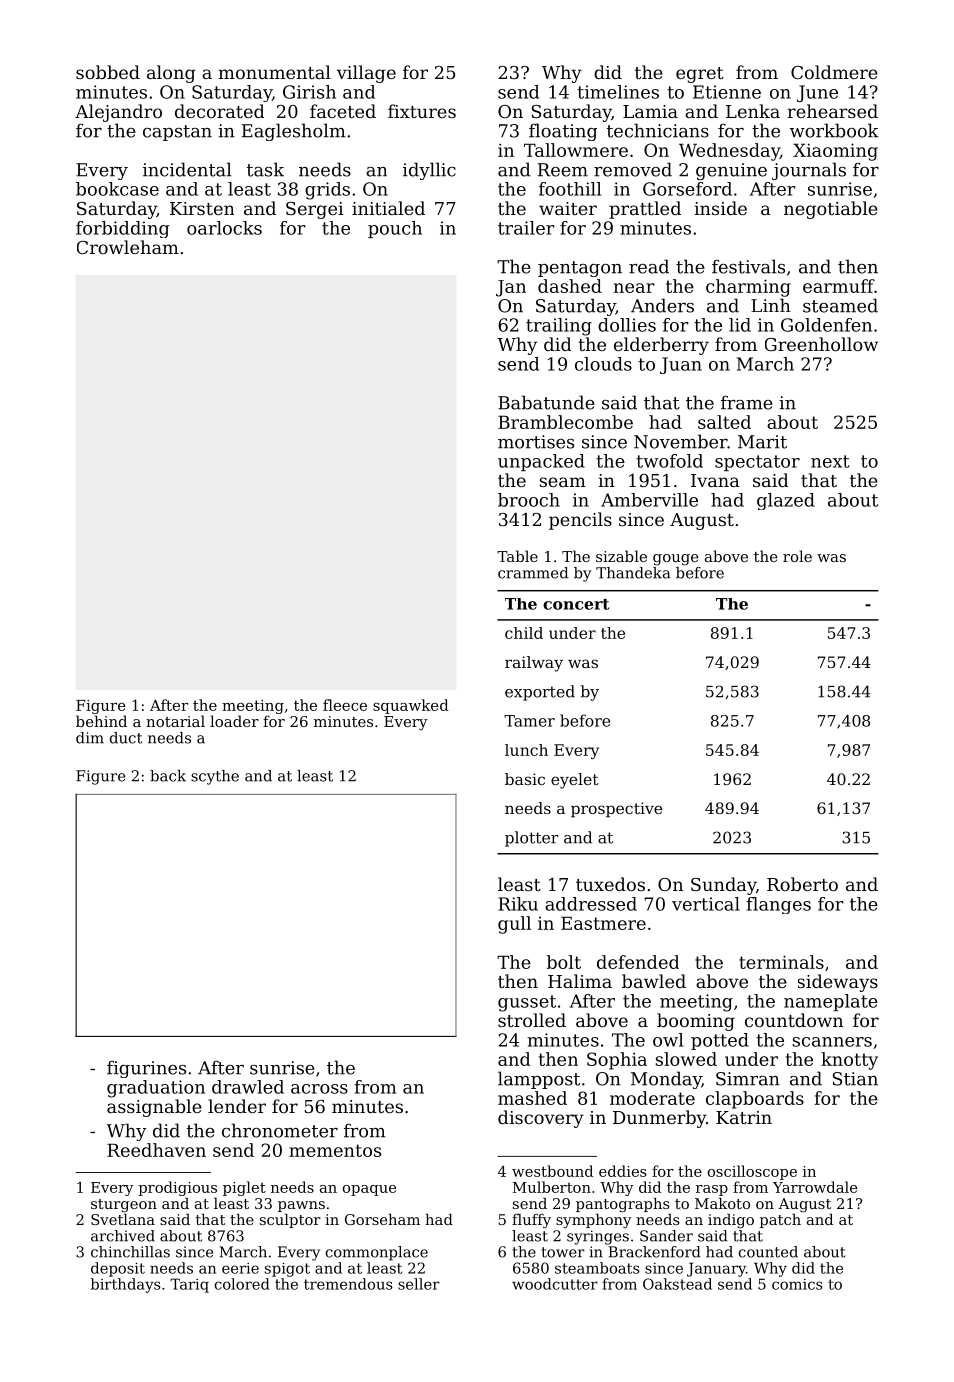 The width and height of the screenshot is (954, 1382). Describe the element at coordinates (215, 777) in the screenshot. I see `scythe` at that location.
